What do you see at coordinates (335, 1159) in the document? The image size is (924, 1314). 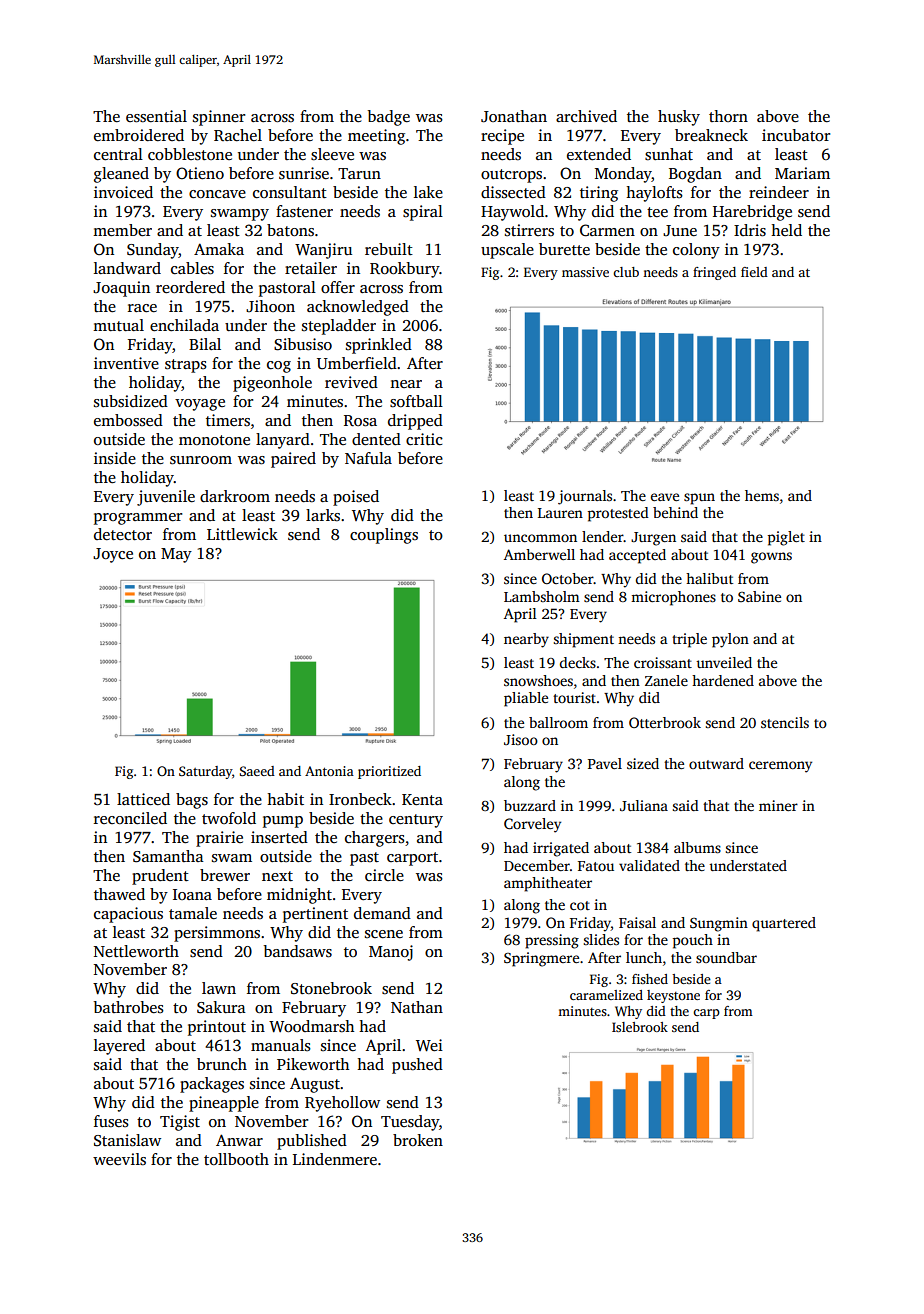 I see `Lindenmere` at bounding box center [335, 1159].
